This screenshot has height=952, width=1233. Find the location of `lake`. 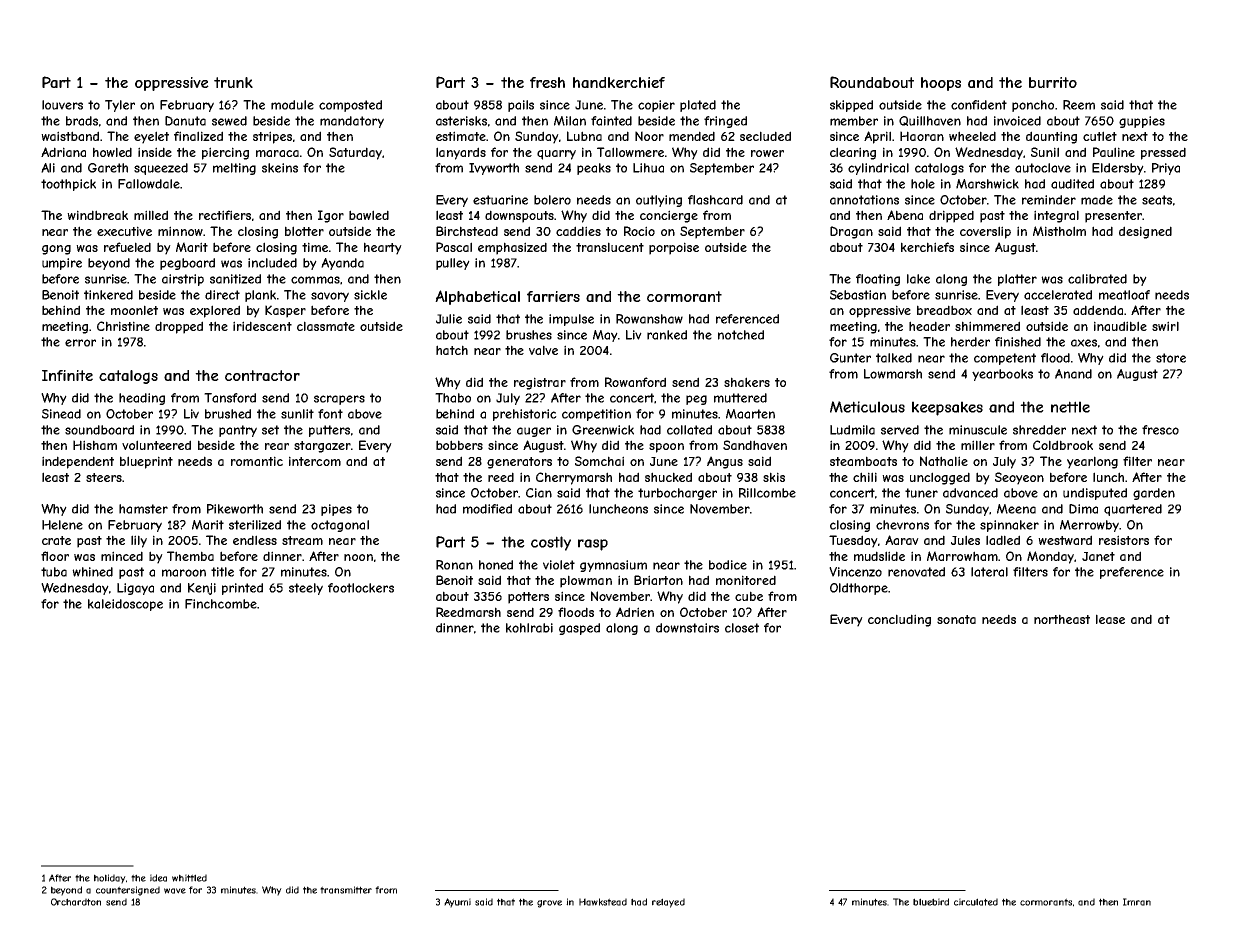

lake is located at coordinates (918, 279).
